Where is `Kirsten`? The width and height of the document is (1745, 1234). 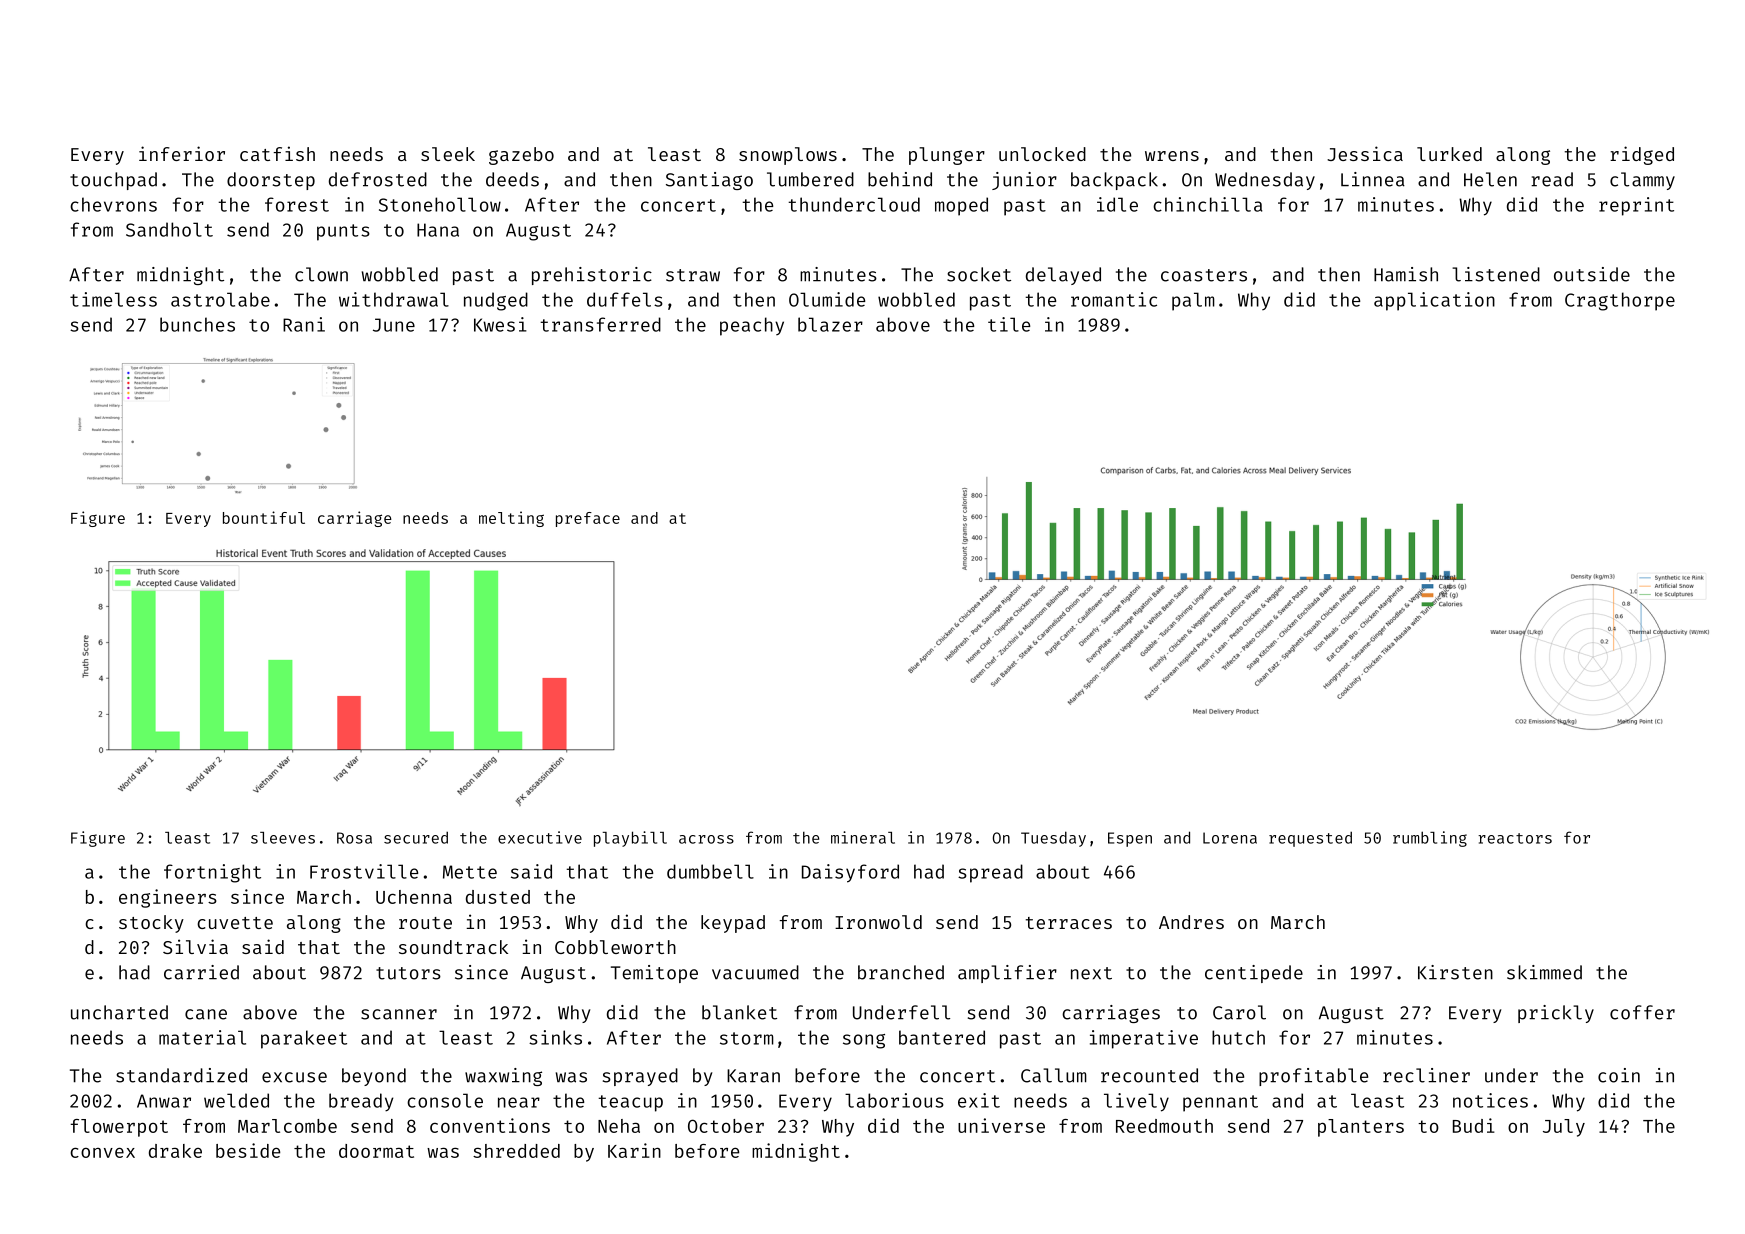 Kirsten is located at coordinates (1455, 972).
